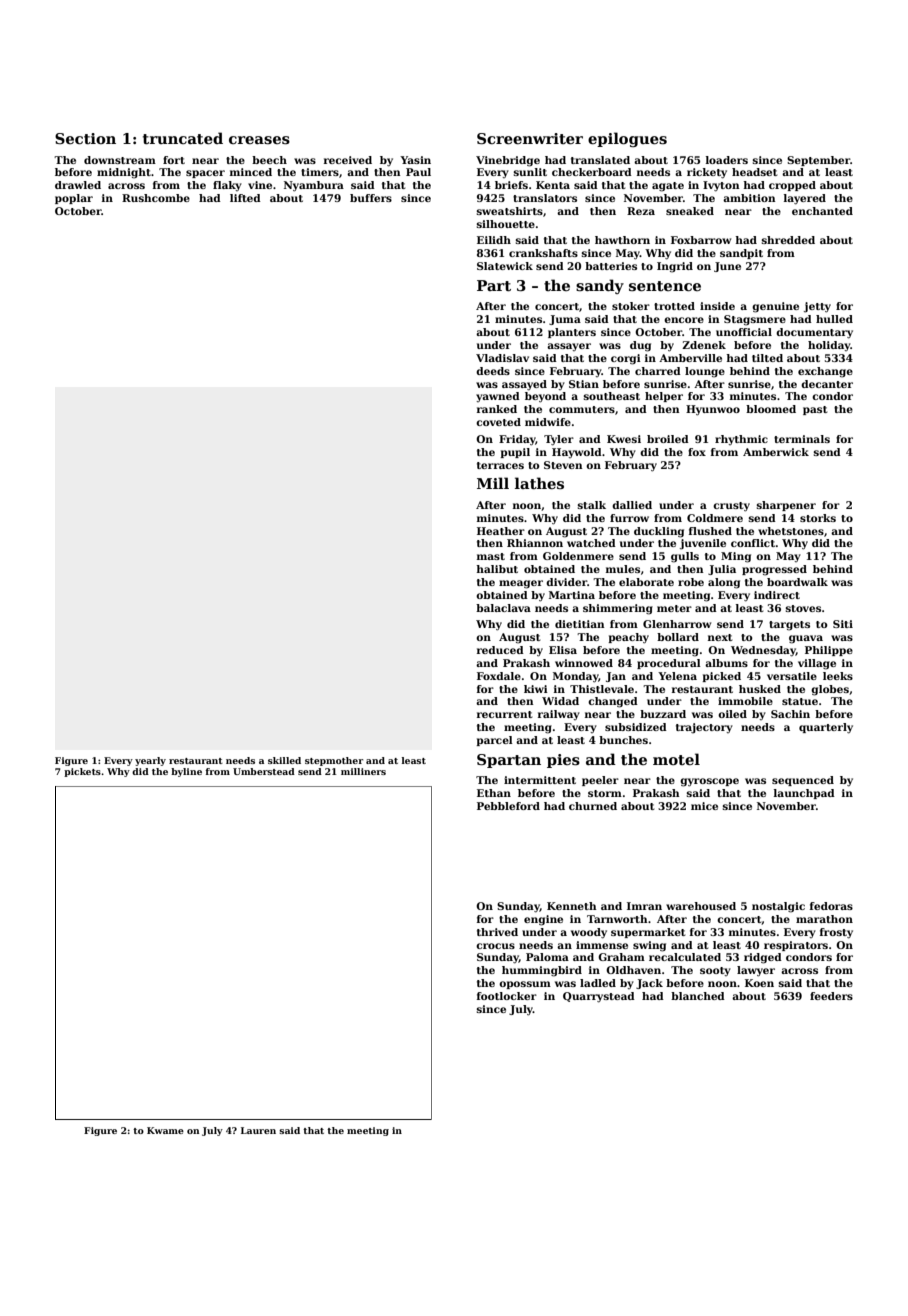 This document has width=908, height=1316. What do you see at coordinates (183, 138) in the document?
I see `truncated` at bounding box center [183, 138].
